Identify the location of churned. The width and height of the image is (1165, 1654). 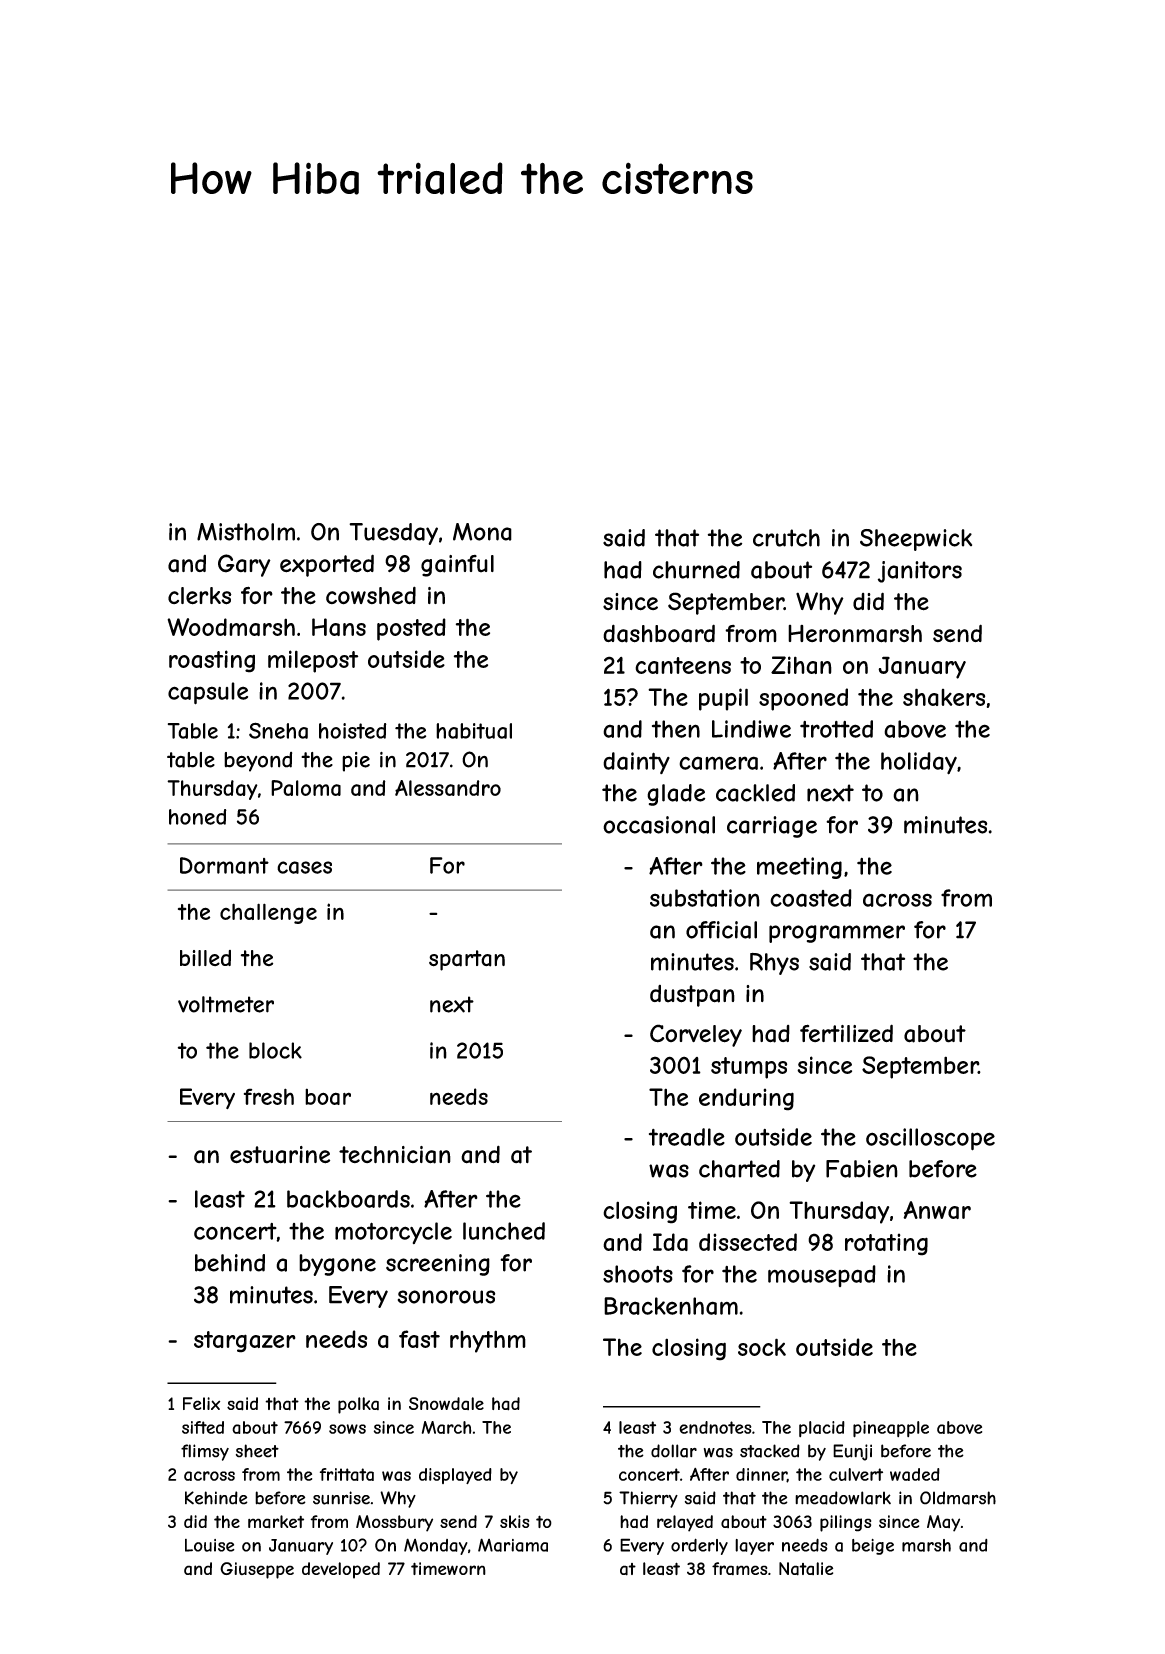
(696, 570).
